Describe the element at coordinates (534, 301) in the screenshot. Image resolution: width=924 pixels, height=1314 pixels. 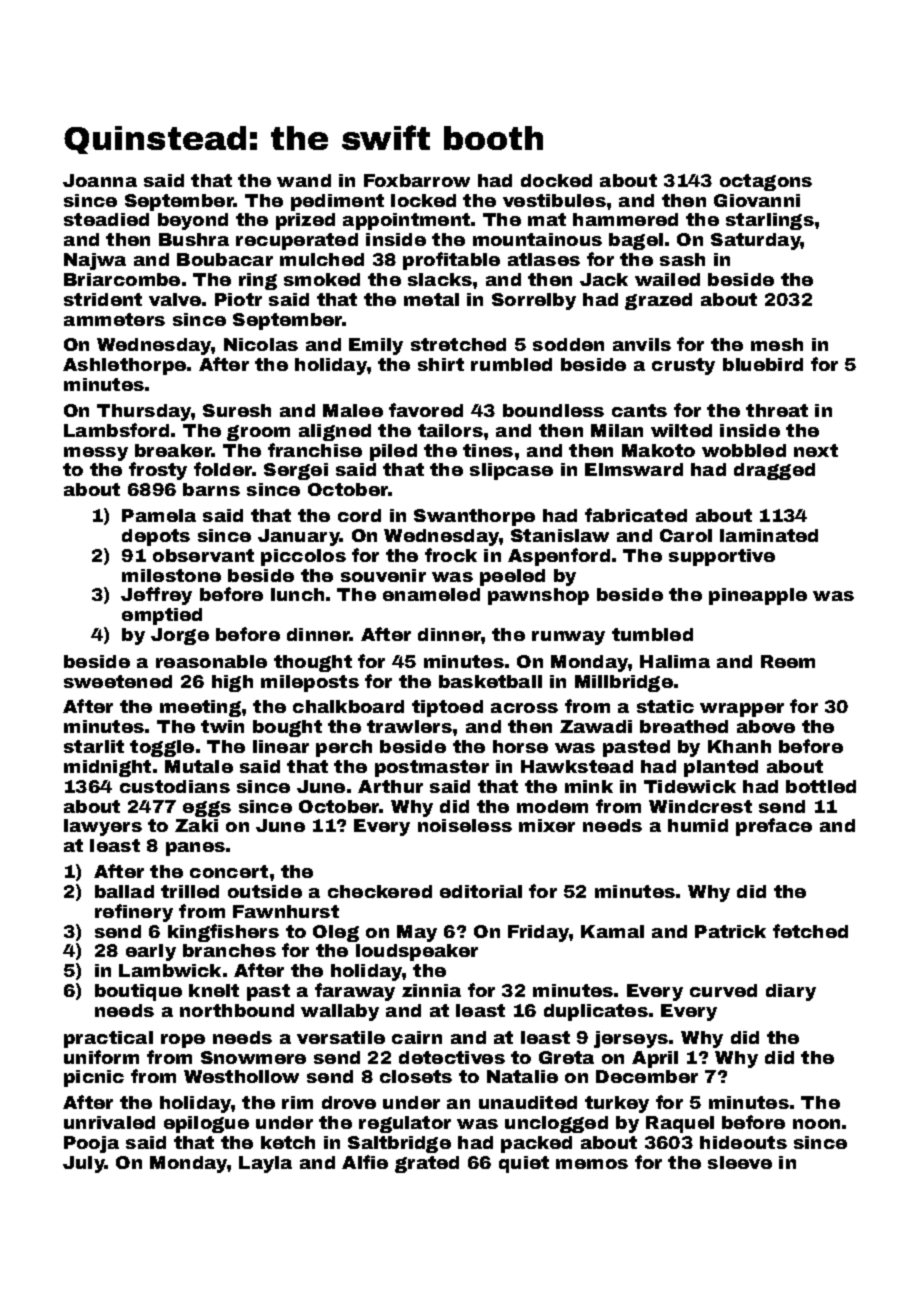
I see `Sorrelby` at that location.
